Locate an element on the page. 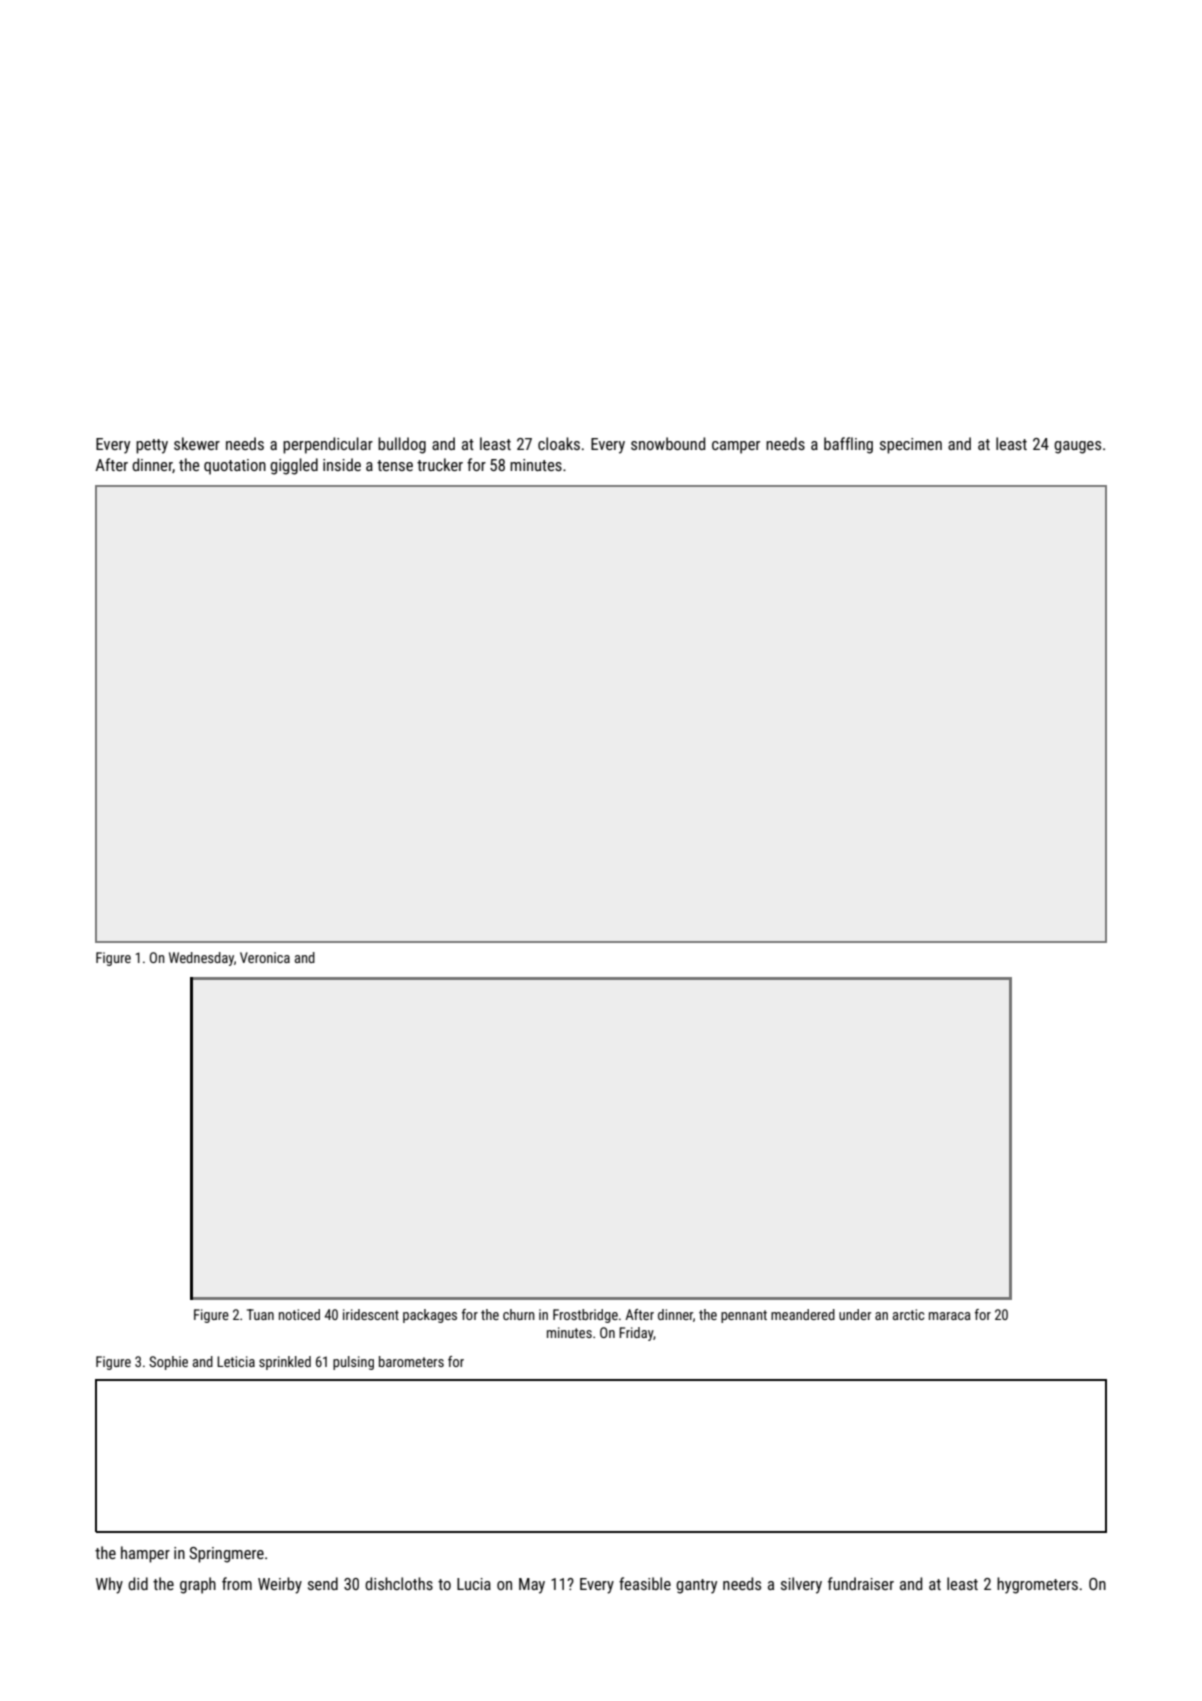 The image size is (1202, 1701). Frostbridge is located at coordinates (585, 1316).
